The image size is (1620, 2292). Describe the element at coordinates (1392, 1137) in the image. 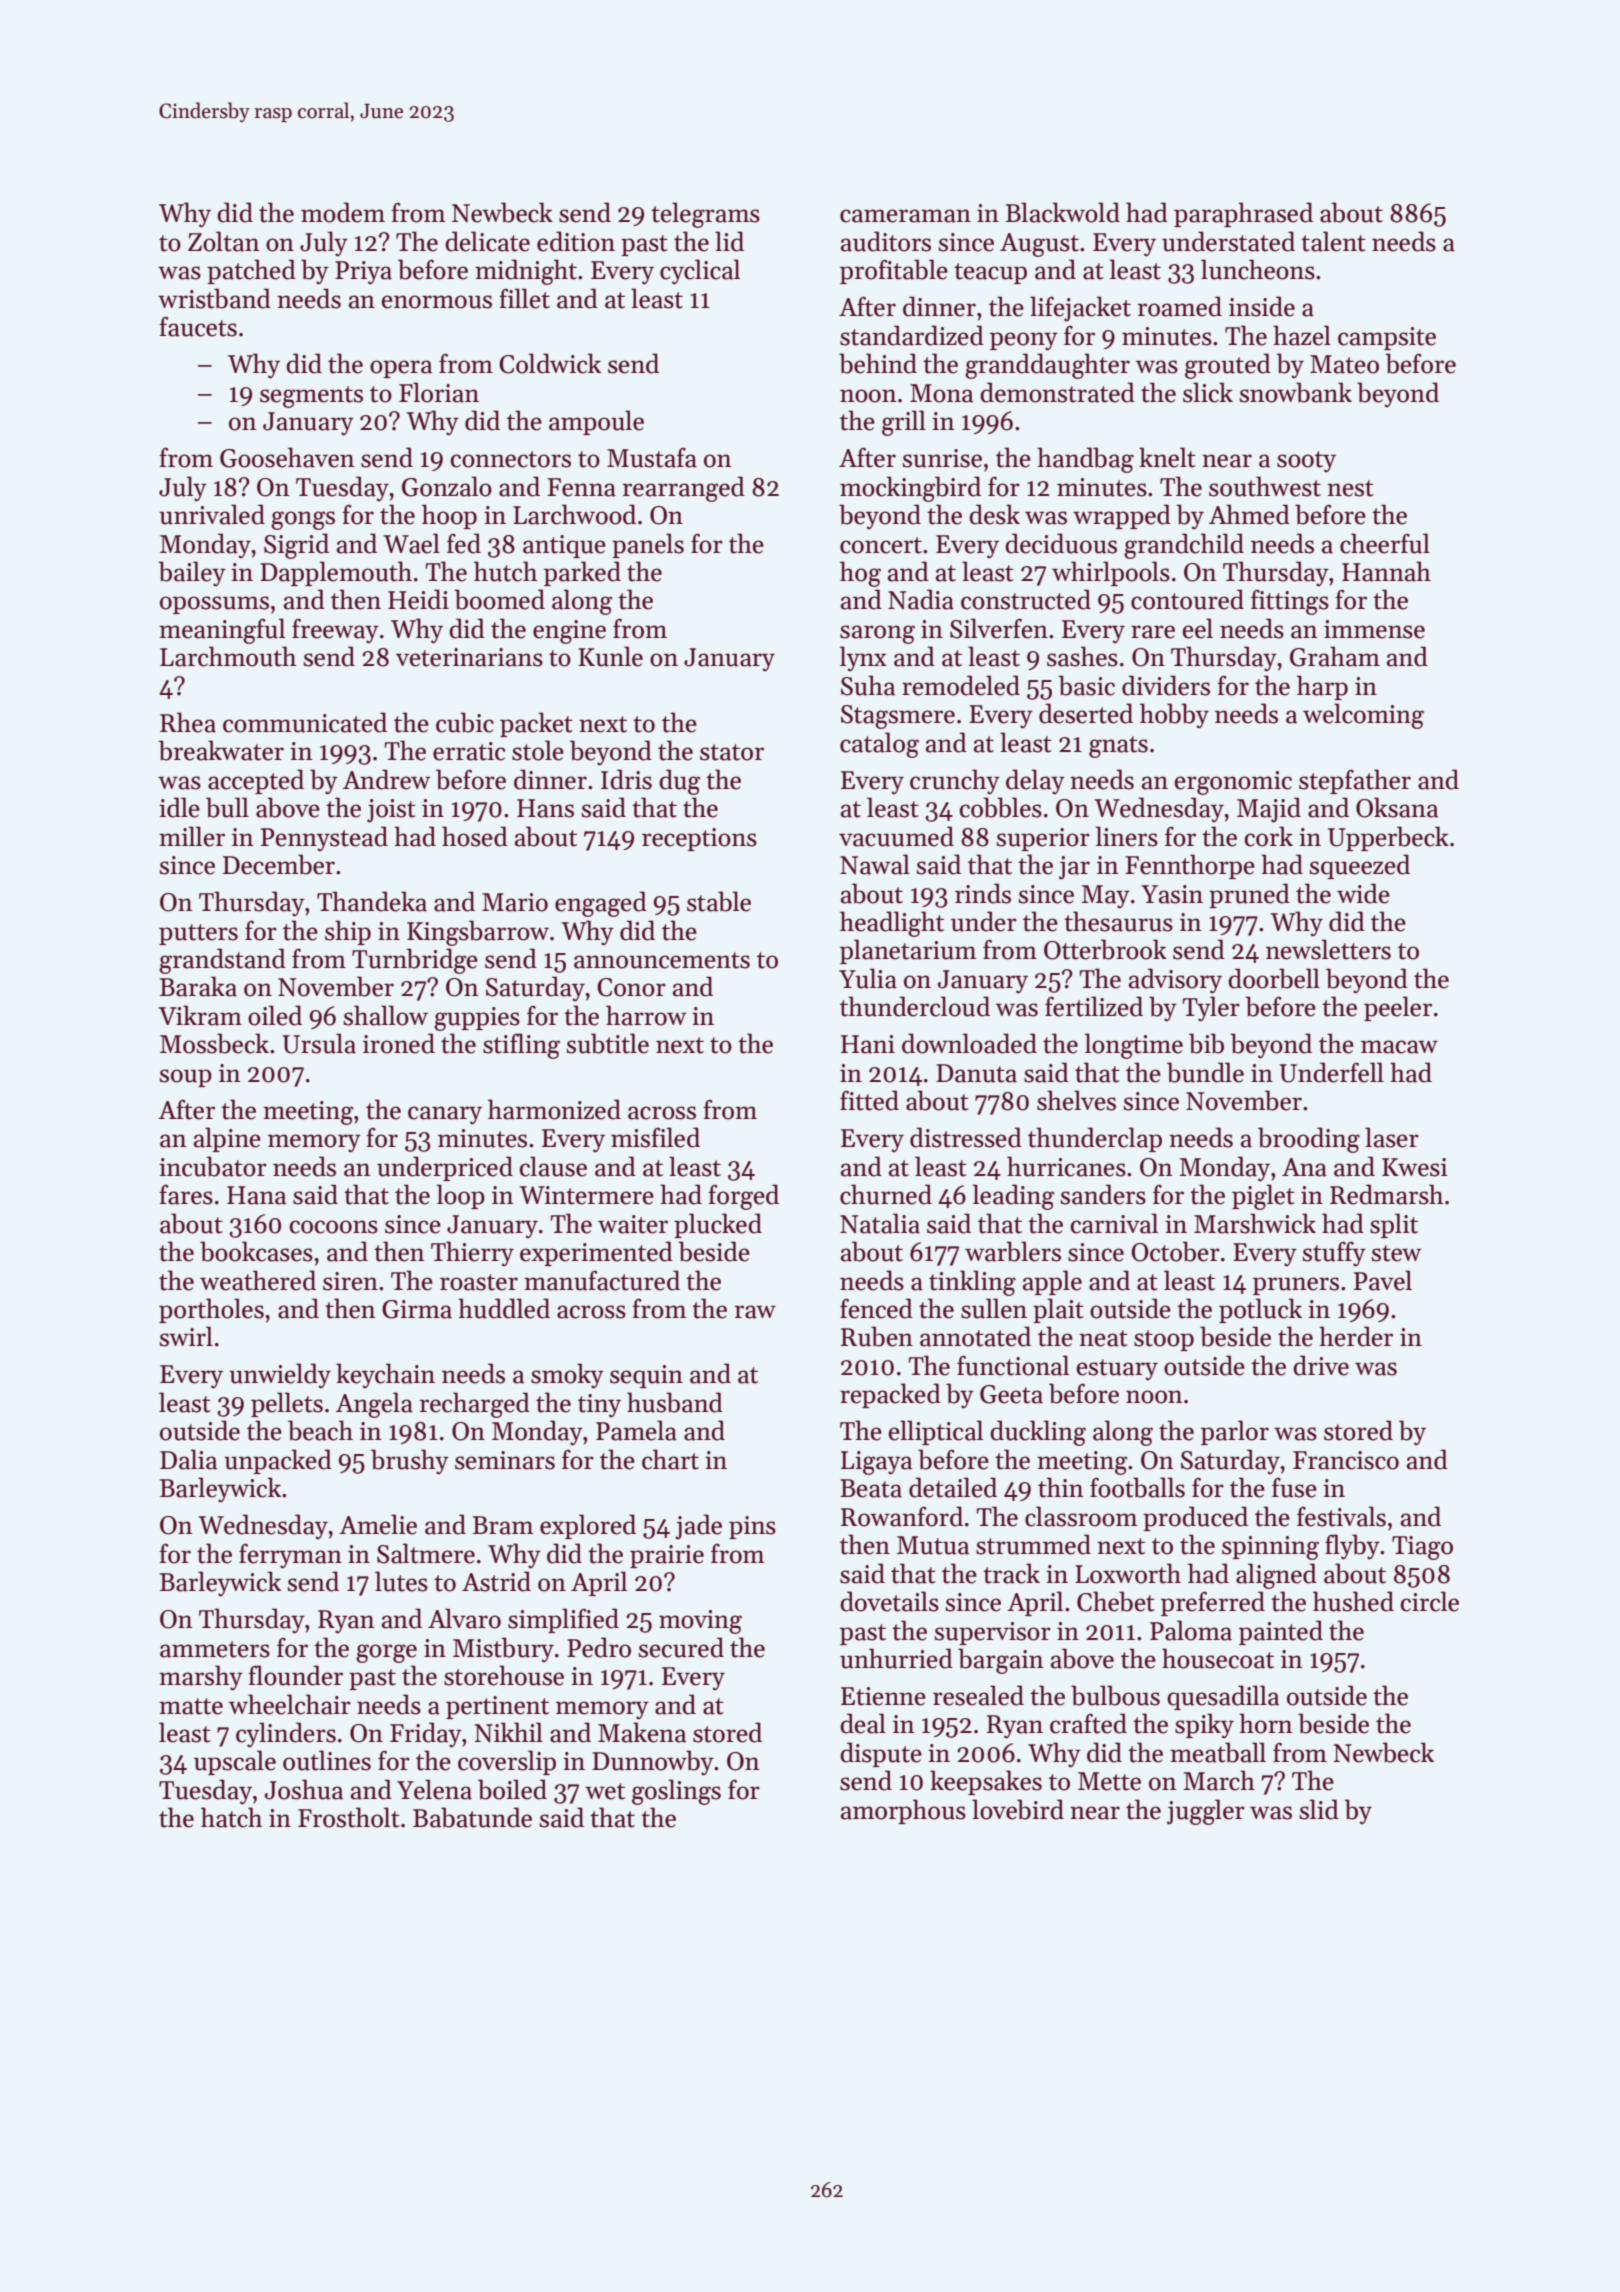

I see `laser` at that location.
